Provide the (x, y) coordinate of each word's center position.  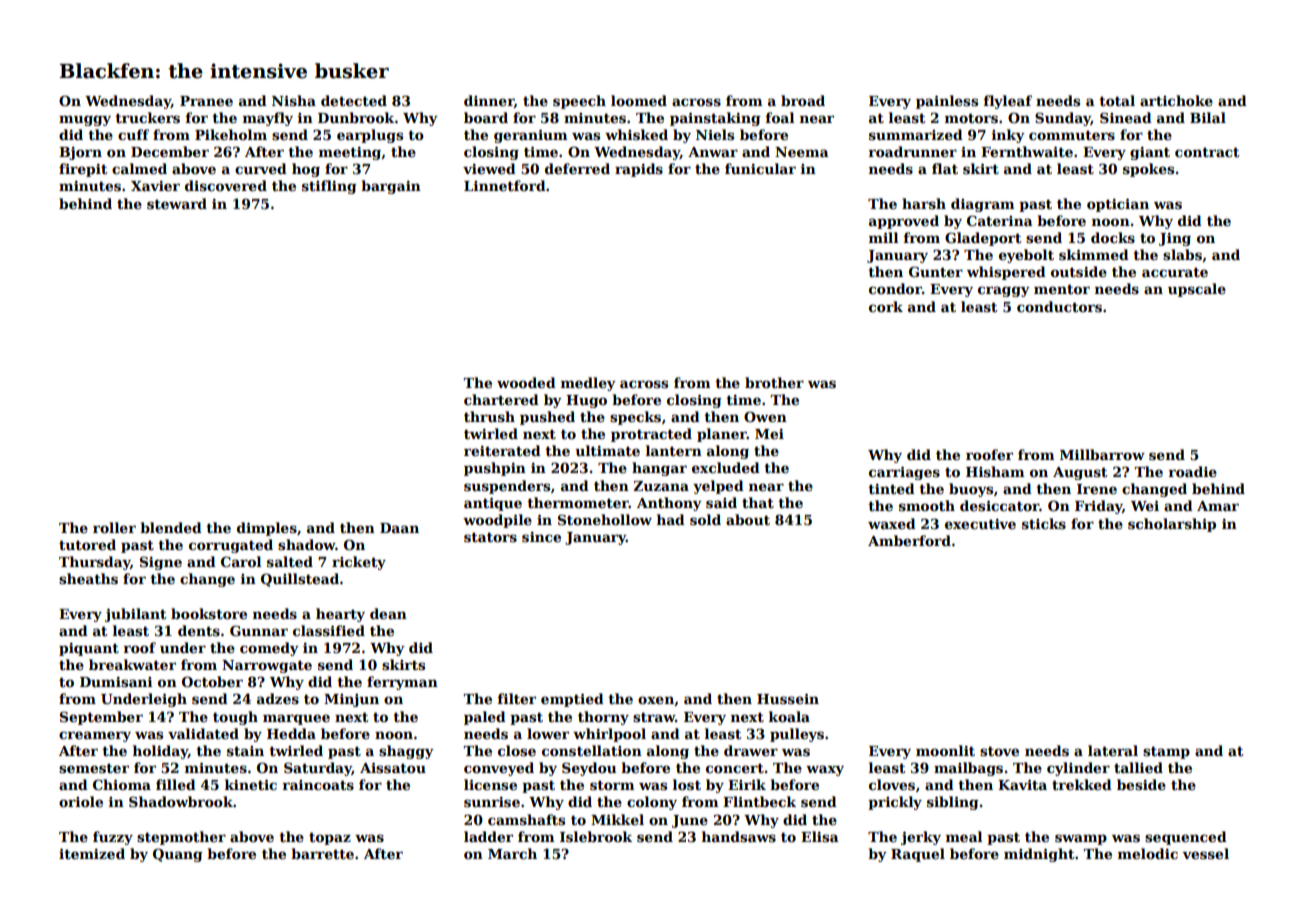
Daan (399, 528)
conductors (1059, 306)
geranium (531, 136)
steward (177, 203)
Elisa (820, 836)
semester (94, 768)
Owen (765, 416)
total (1117, 100)
